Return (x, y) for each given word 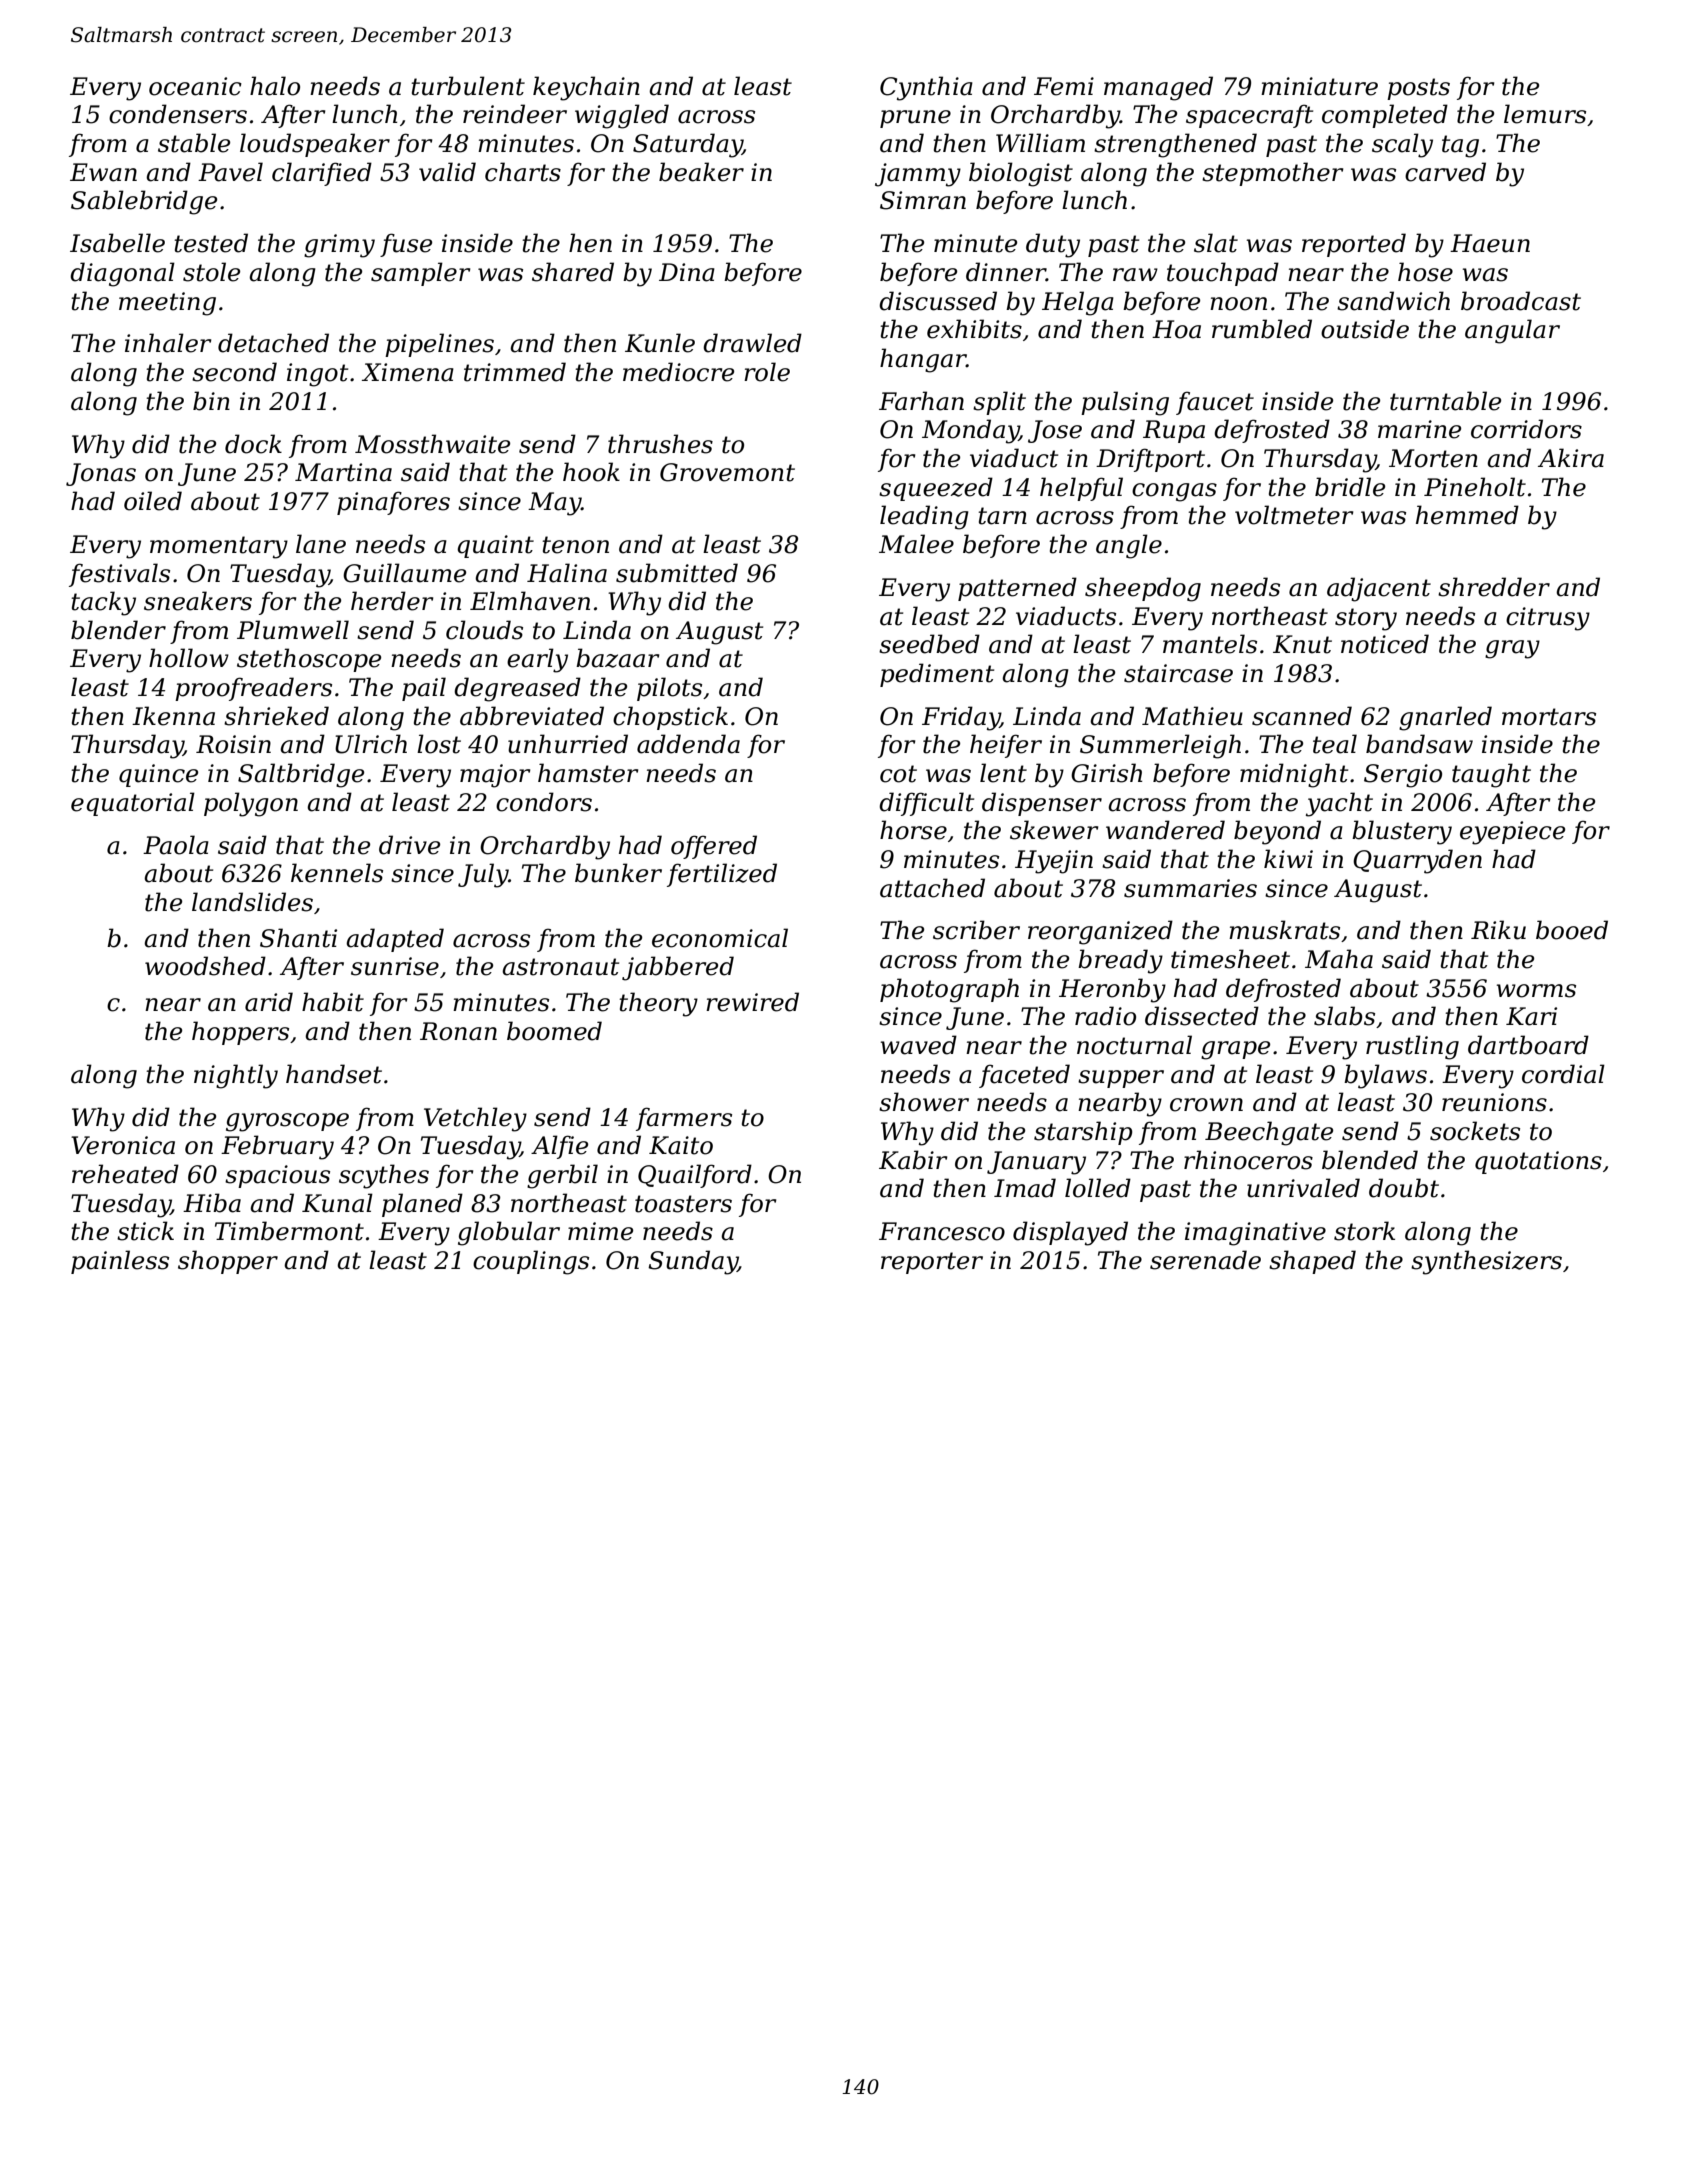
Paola (176, 845)
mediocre (678, 372)
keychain (586, 88)
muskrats (1284, 930)
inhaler (168, 343)
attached (932, 888)
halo (275, 86)
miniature (1319, 86)
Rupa (1174, 431)
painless (120, 1262)
